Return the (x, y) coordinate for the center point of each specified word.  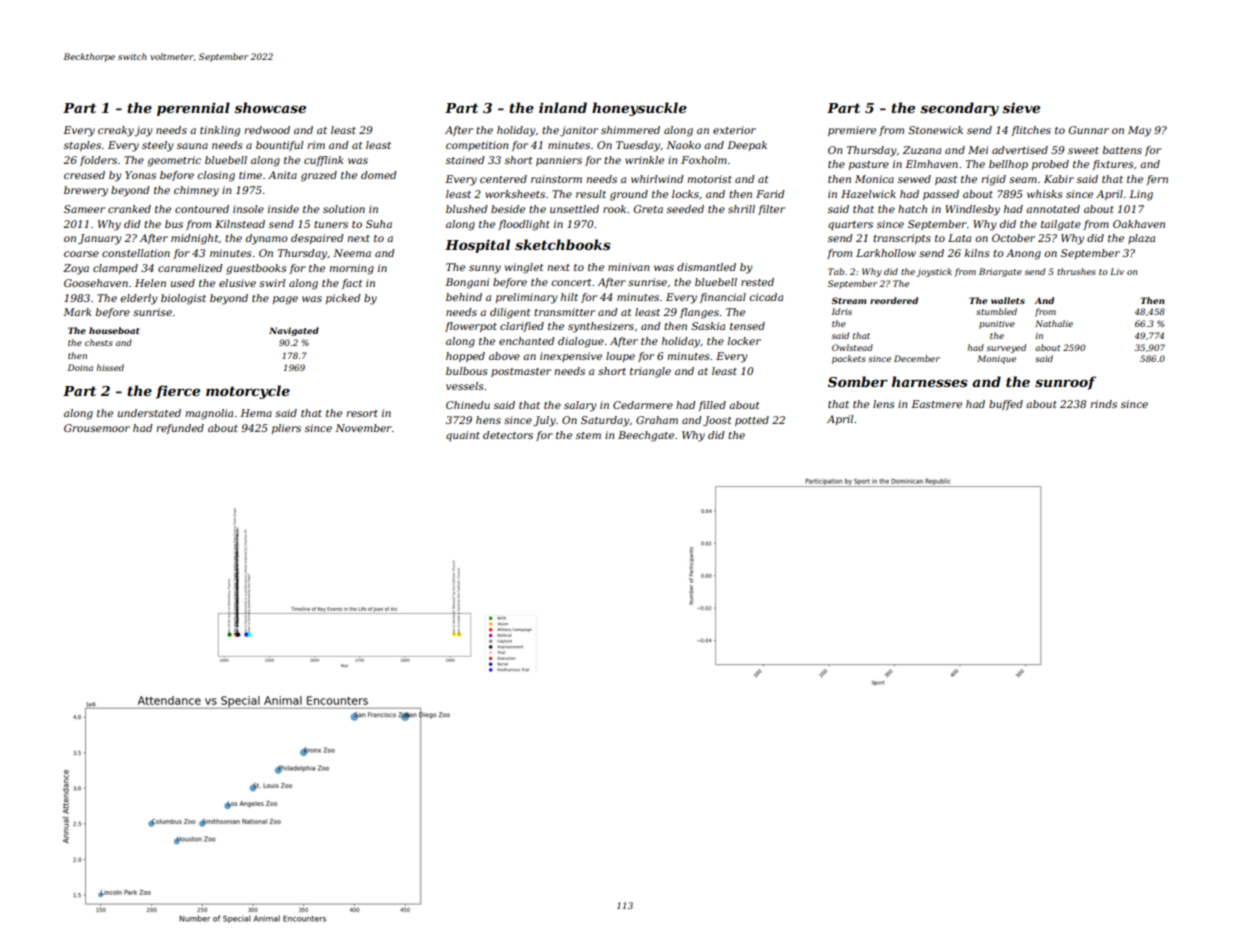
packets (849, 359)
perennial (193, 109)
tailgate (1061, 225)
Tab (836, 271)
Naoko (683, 145)
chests (99, 342)
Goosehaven (96, 283)
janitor (579, 131)
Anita (282, 175)
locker (744, 341)
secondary (959, 109)
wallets (1008, 300)
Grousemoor (97, 428)
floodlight (524, 225)
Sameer (84, 209)
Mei (978, 150)
